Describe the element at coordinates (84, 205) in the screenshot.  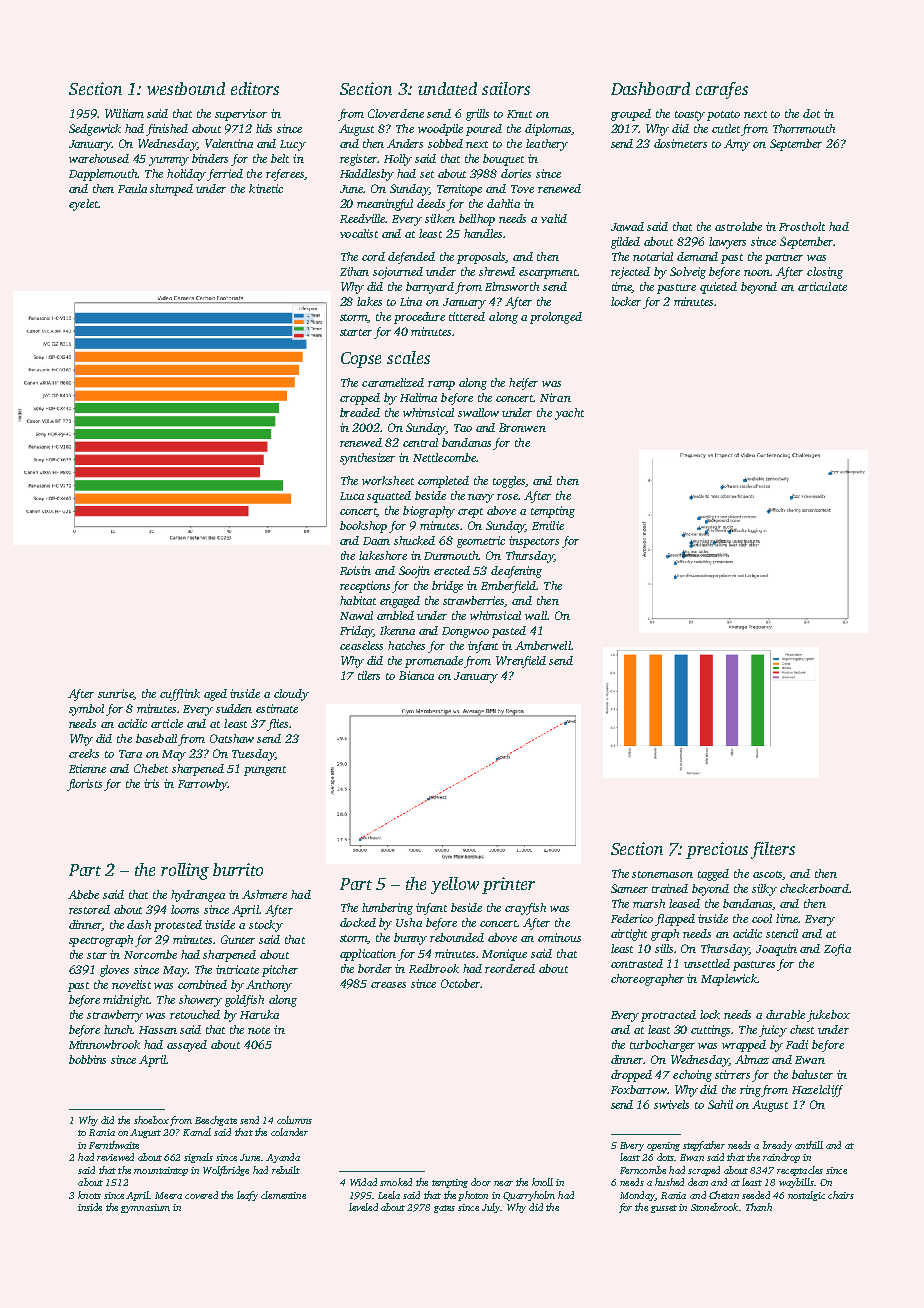
I see `eyelet` at that location.
